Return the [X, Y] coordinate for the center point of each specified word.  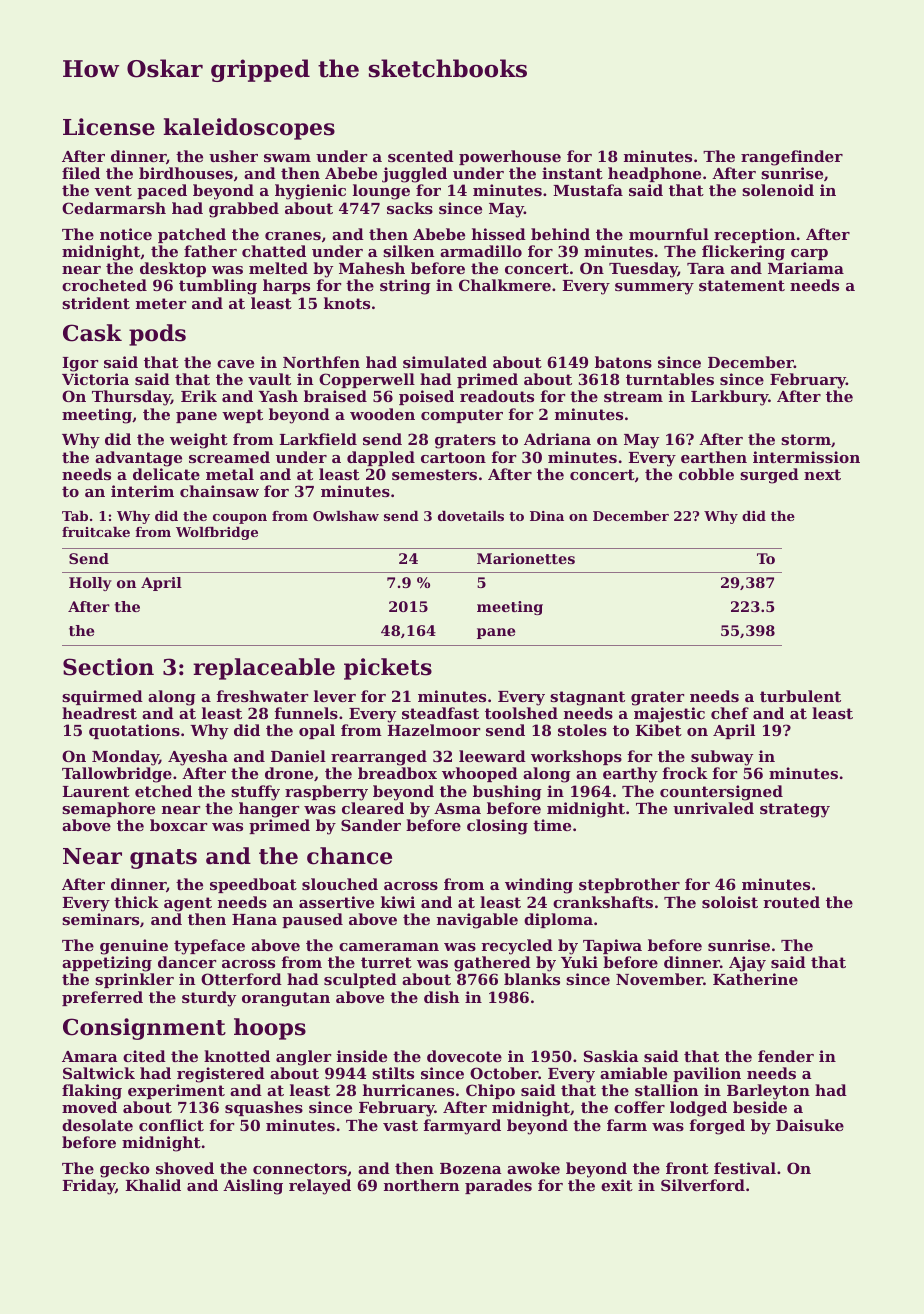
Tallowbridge [117, 775]
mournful [669, 234]
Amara [90, 1056]
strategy [795, 810]
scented [421, 156]
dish [441, 997]
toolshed [521, 713]
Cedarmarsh [114, 208]
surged [769, 476]
